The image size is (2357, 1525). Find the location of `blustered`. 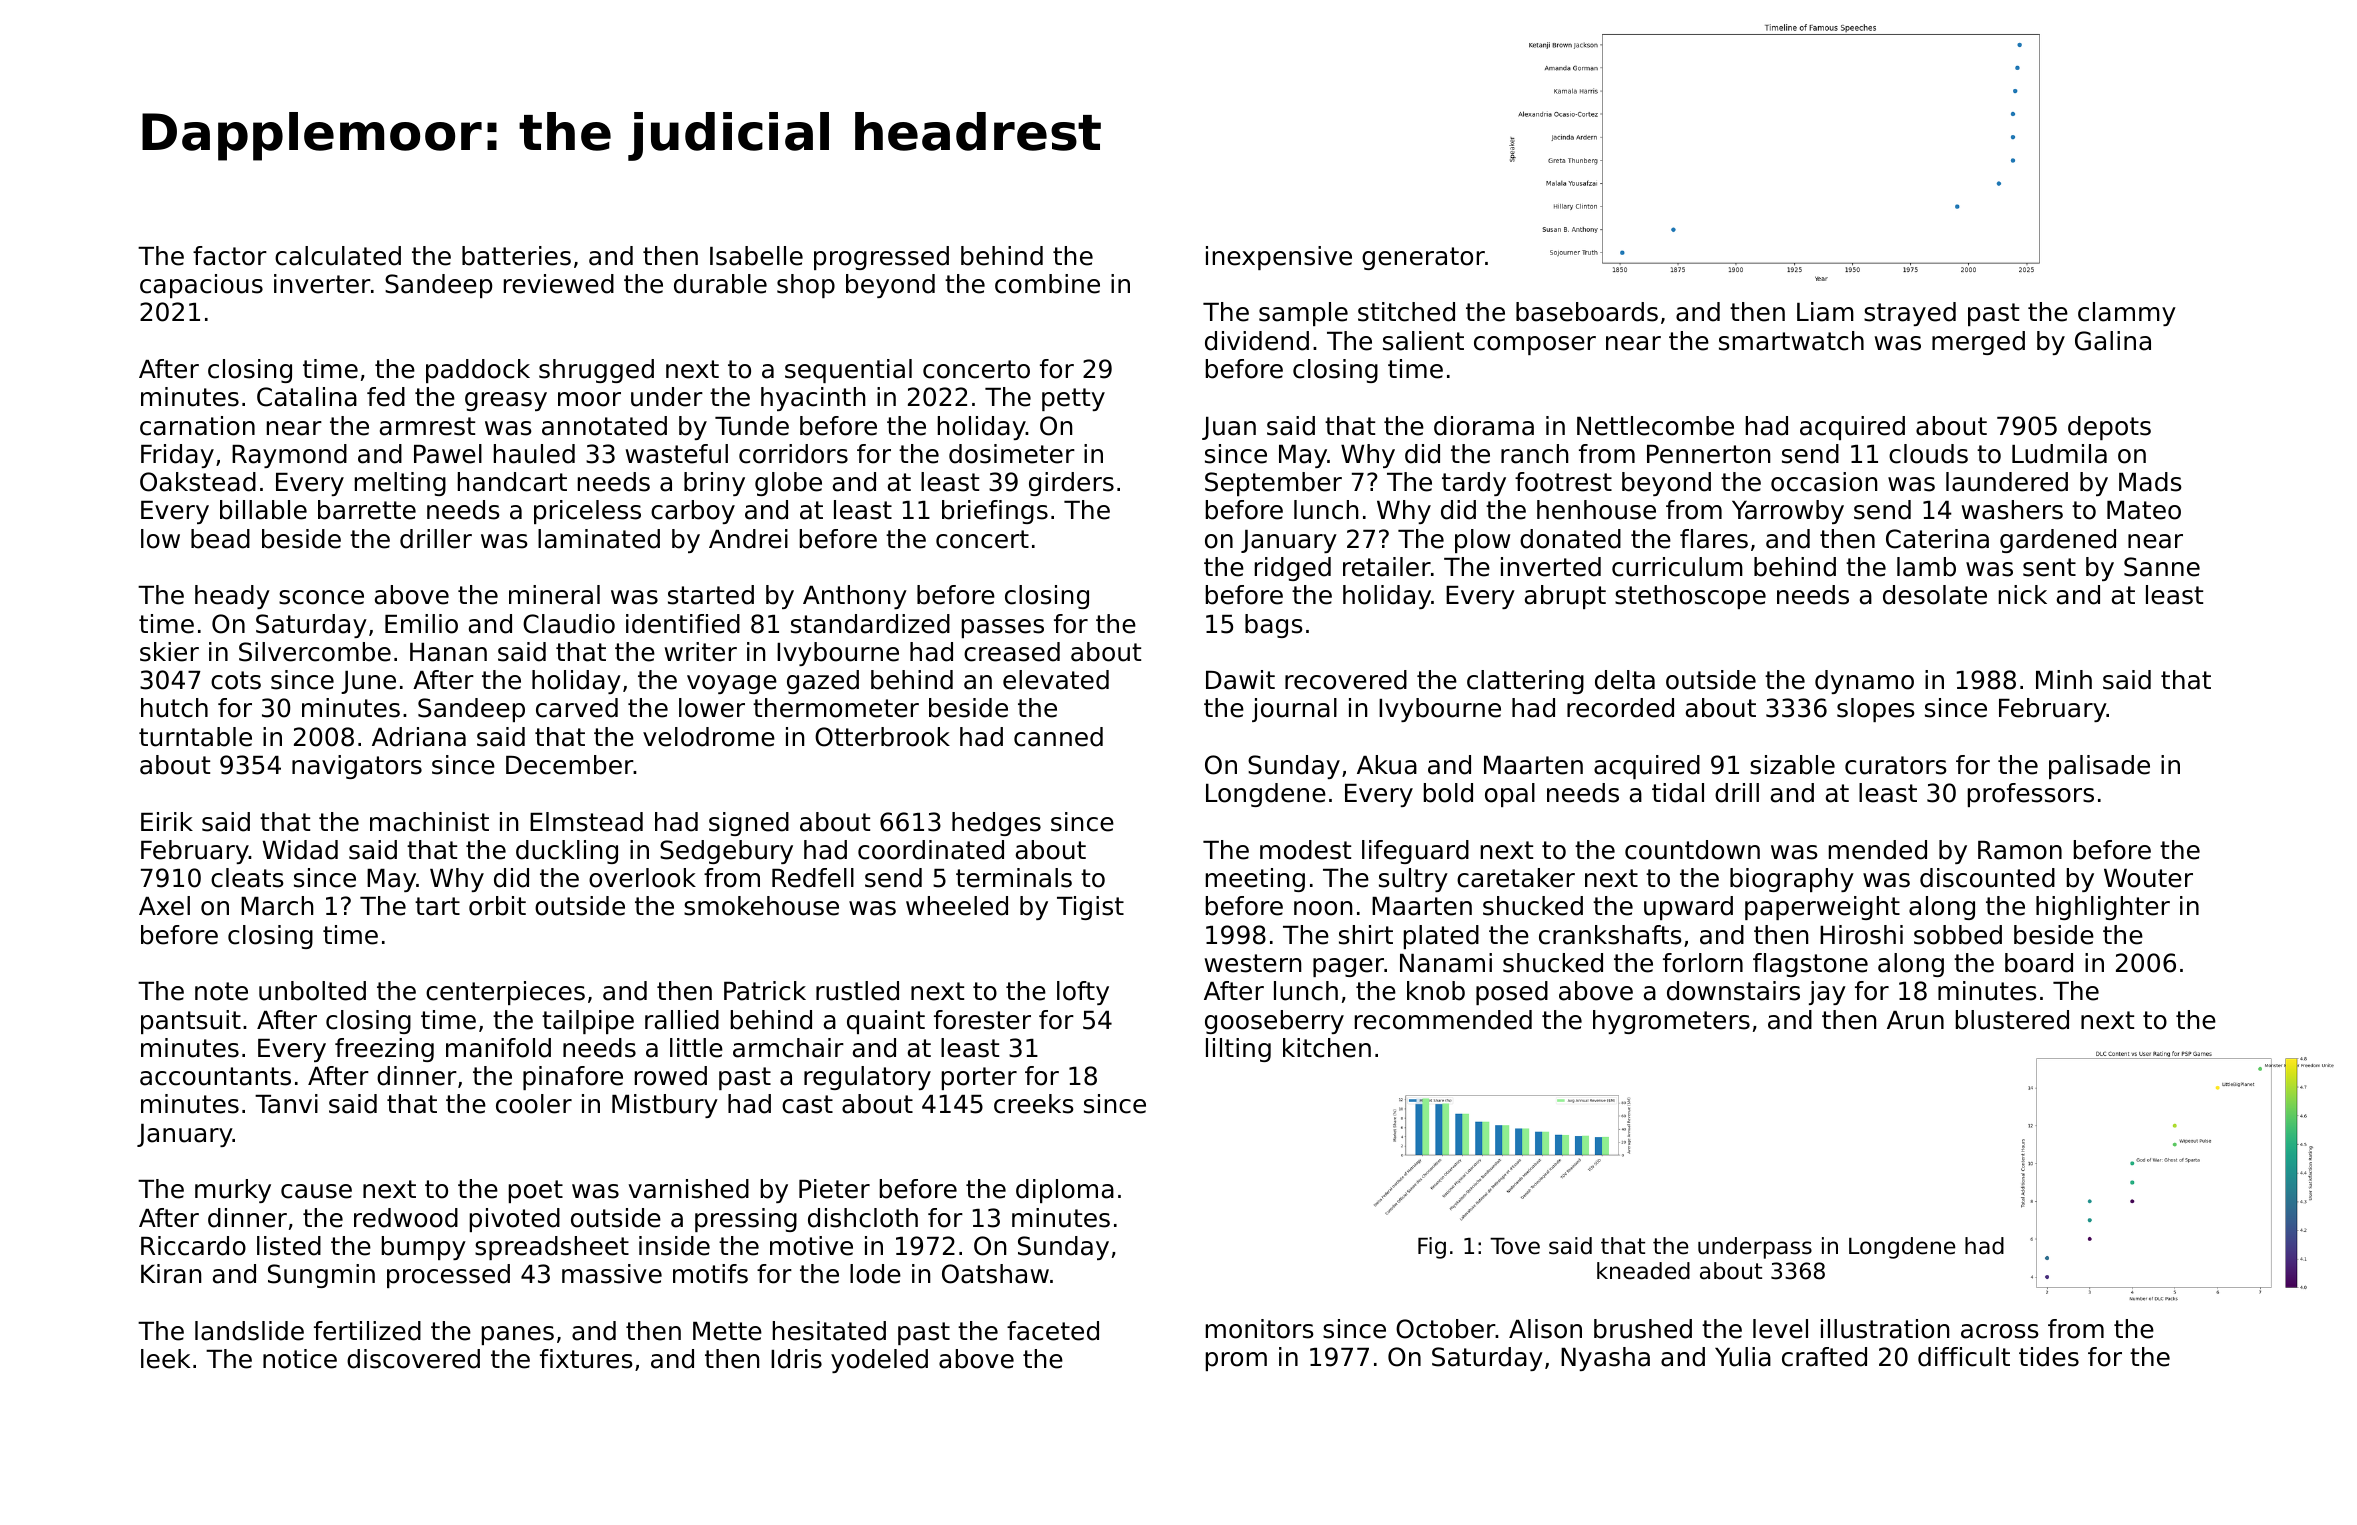

blustered is located at coordinates (2012, 1020).
